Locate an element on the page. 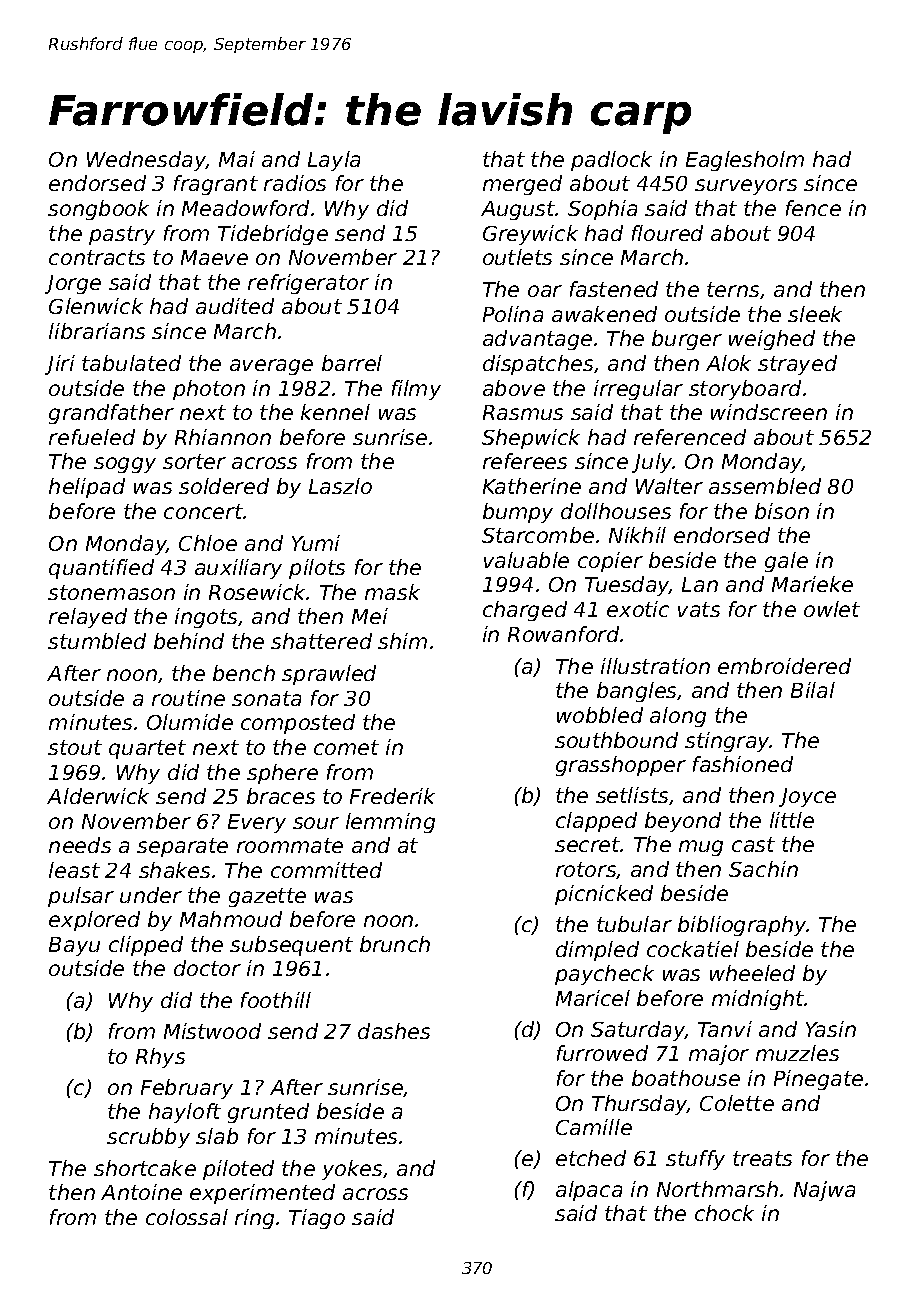 Image resolution: width=924 pixels, height=1314 pixels. boathouse is located at coordinates (686, 1078).
